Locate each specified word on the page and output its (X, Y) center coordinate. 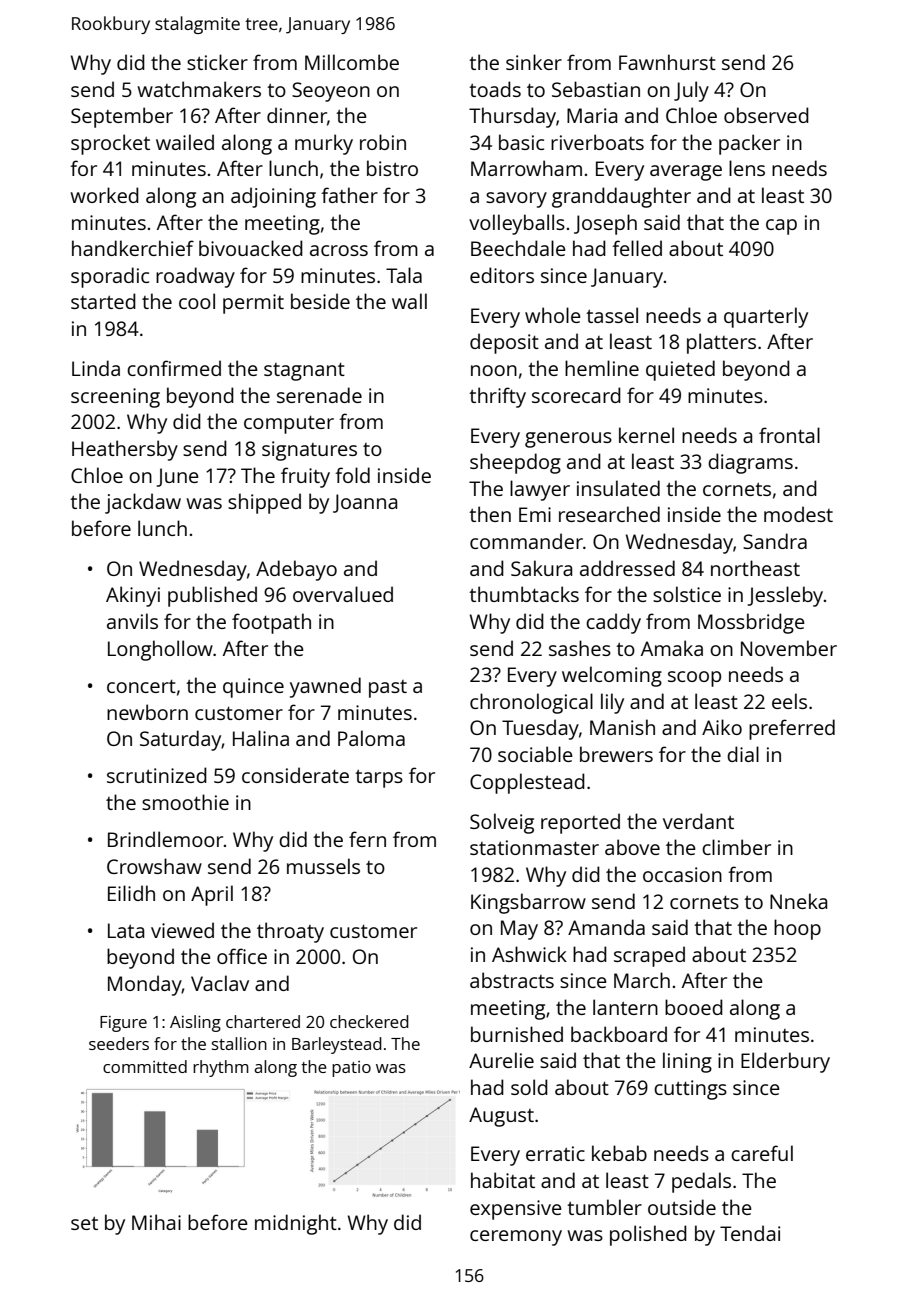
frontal (789, 435)
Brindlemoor (165, 839)
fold (352, 475)
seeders (119, 1043)
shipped (264, 503)
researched (609, 514)
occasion (682, 874)
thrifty (497, 397)
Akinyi (133, 596)
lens (747, 168)
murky (324, 144)
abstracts (512, 980)
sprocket (110, 144)
